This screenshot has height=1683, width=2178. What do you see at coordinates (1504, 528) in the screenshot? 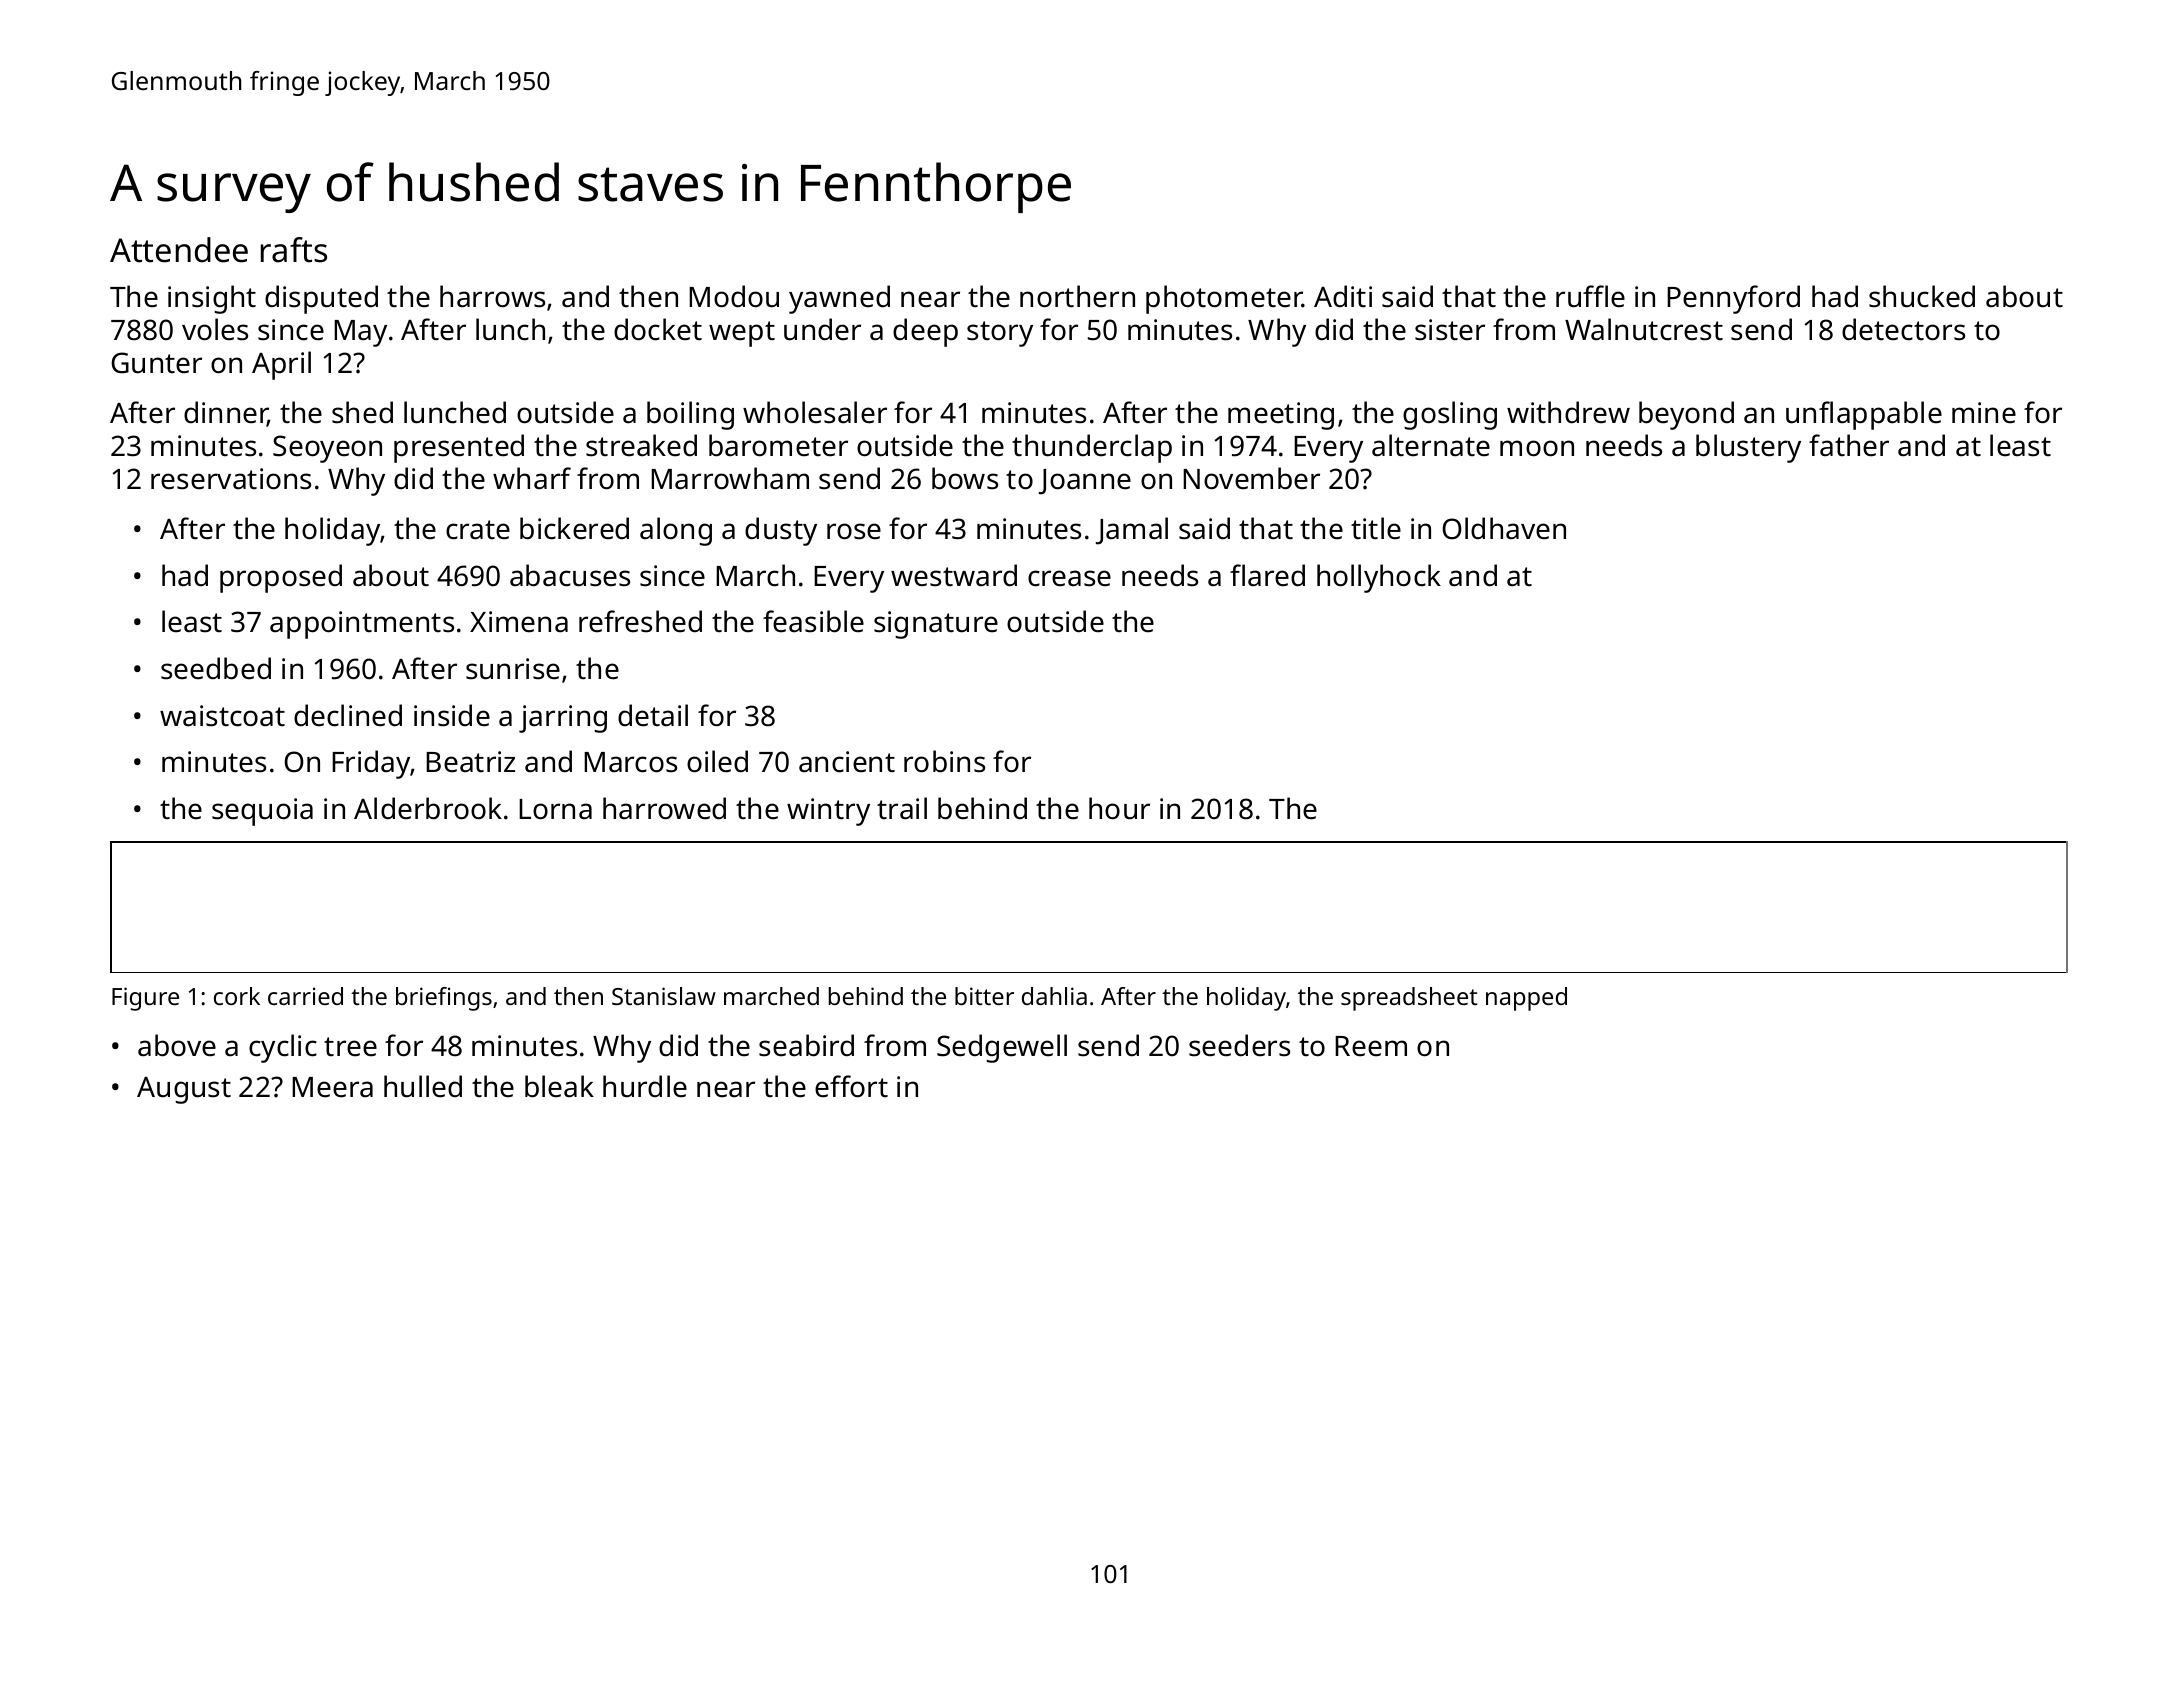
I see `Oldhaven` at bounding box center [1504, 528].
